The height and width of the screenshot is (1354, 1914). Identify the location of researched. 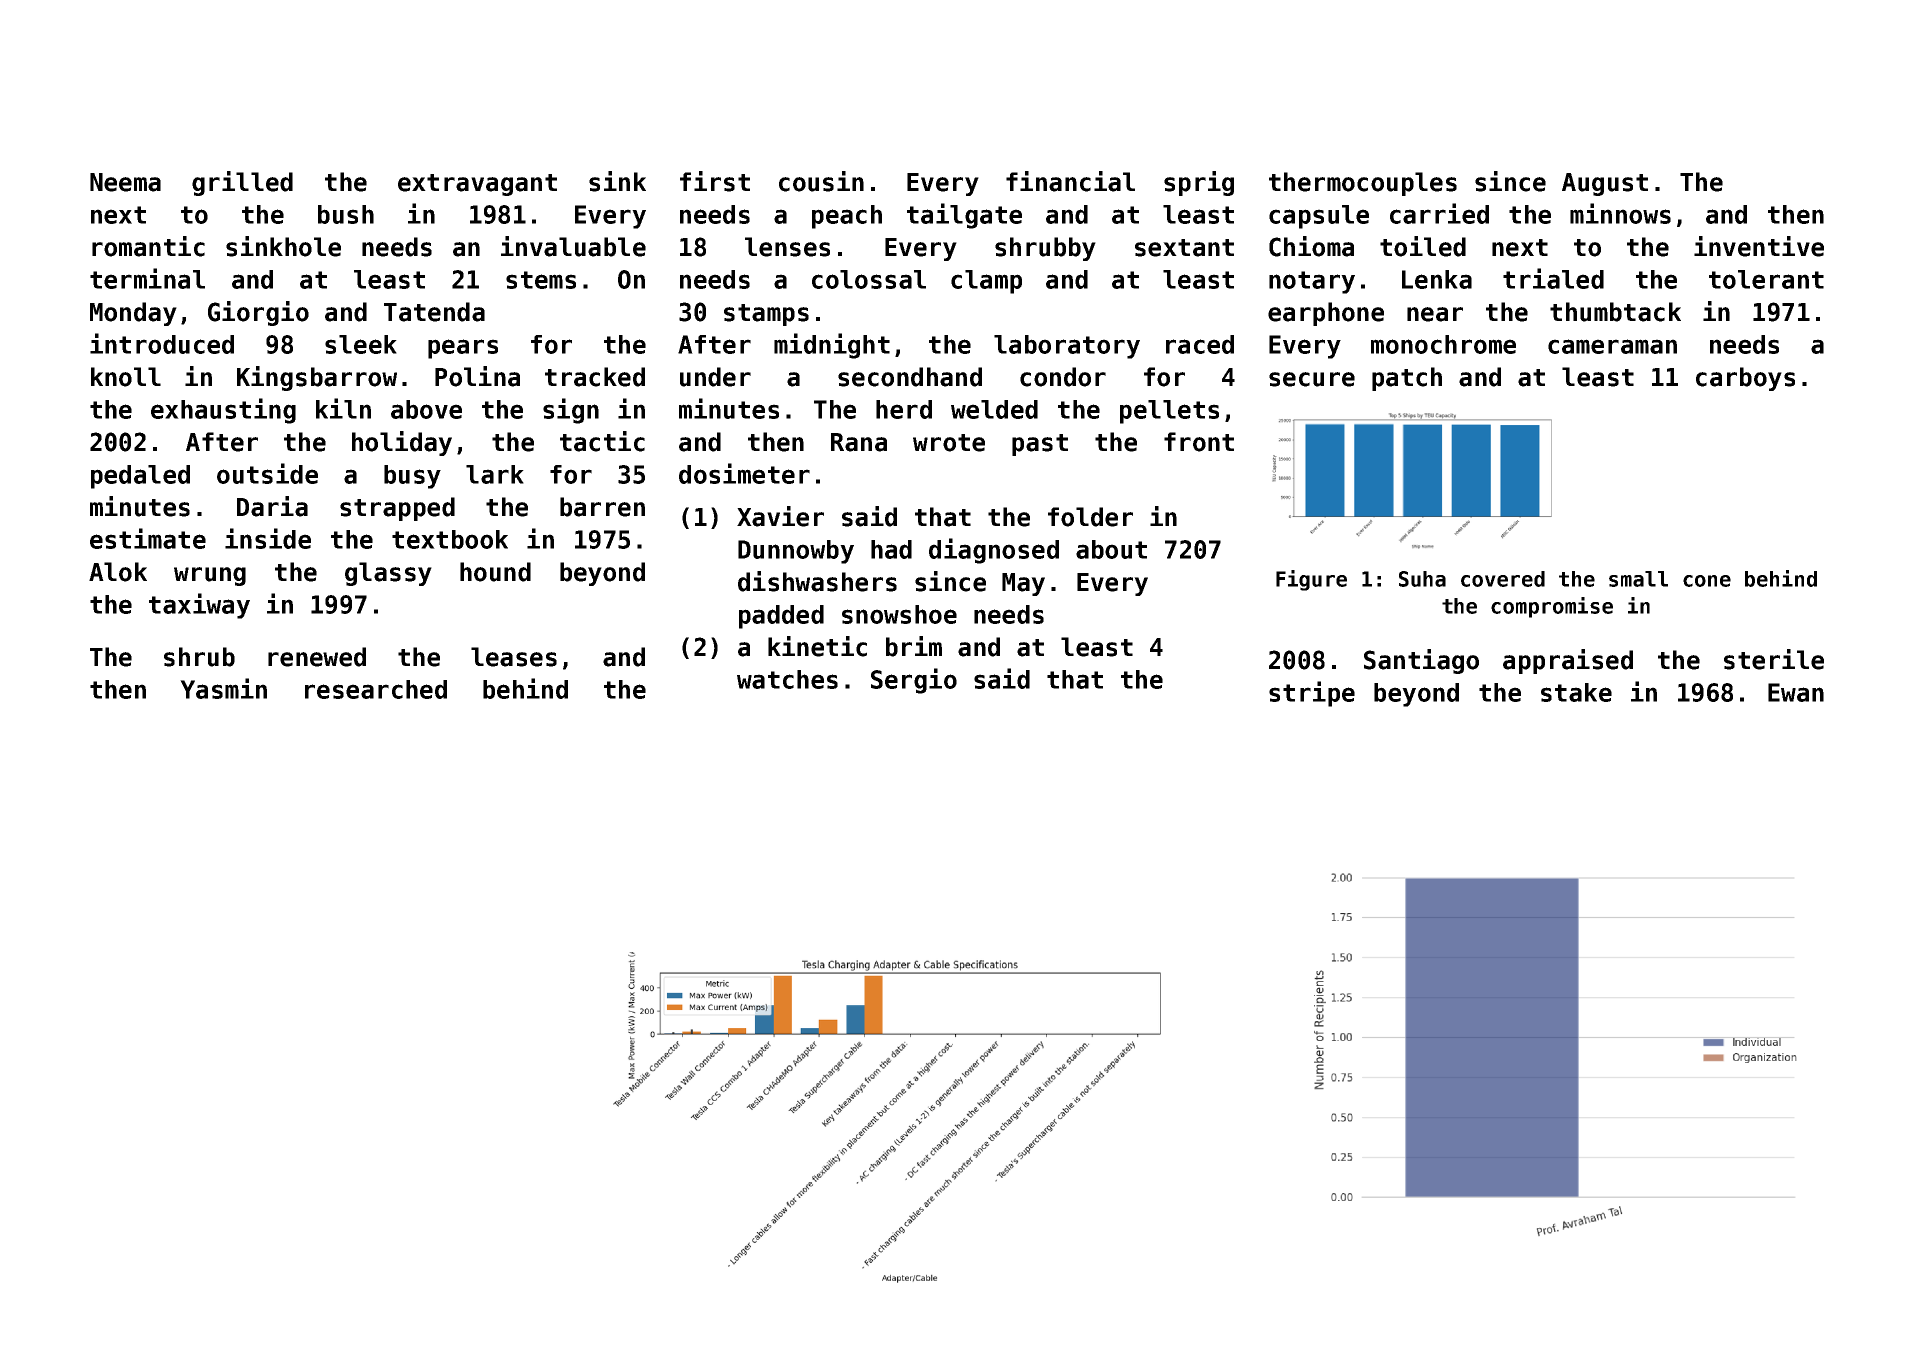
(376, 689).
